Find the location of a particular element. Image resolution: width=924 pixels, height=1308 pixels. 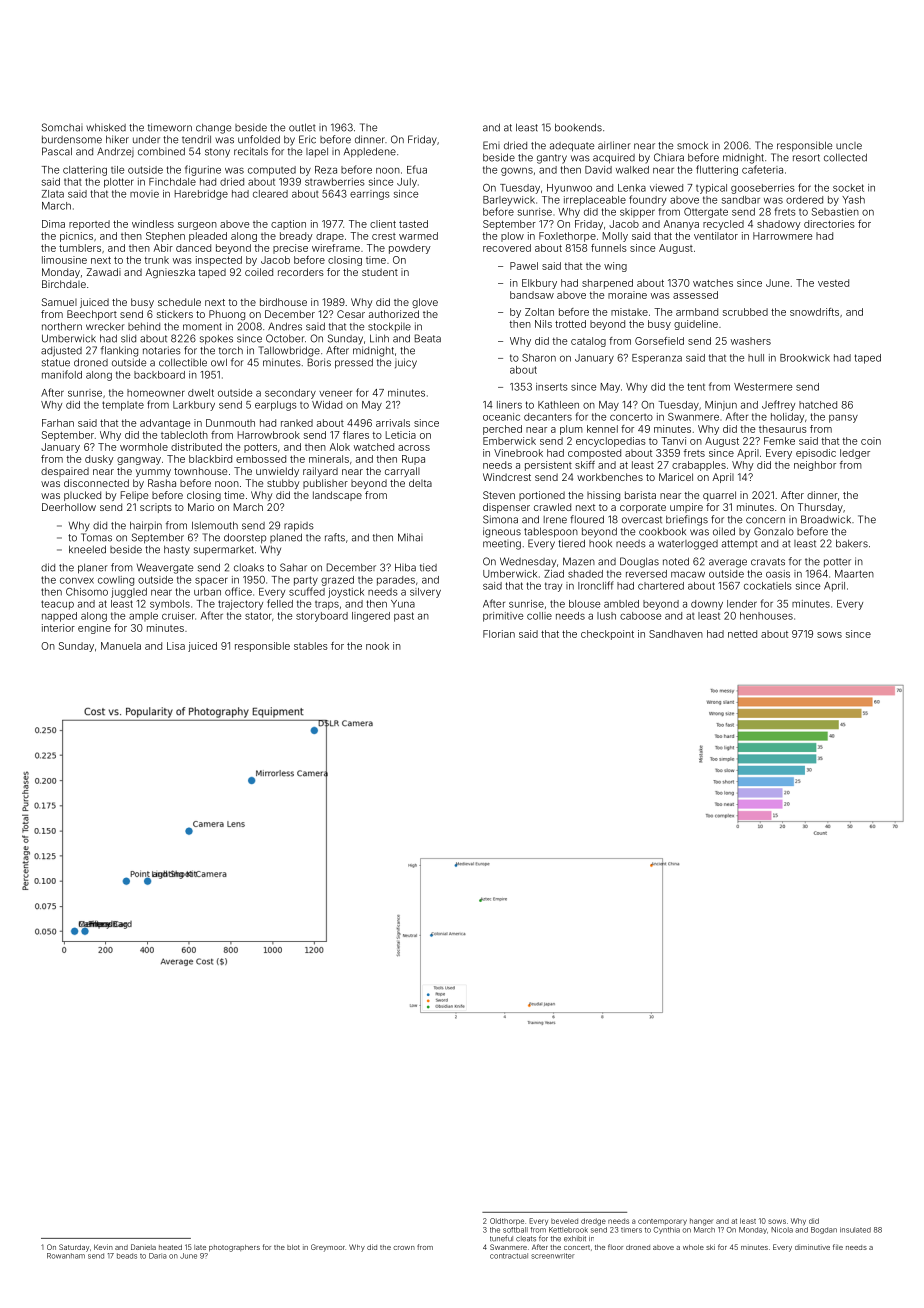

stables is located at coordinates (311, 646).
